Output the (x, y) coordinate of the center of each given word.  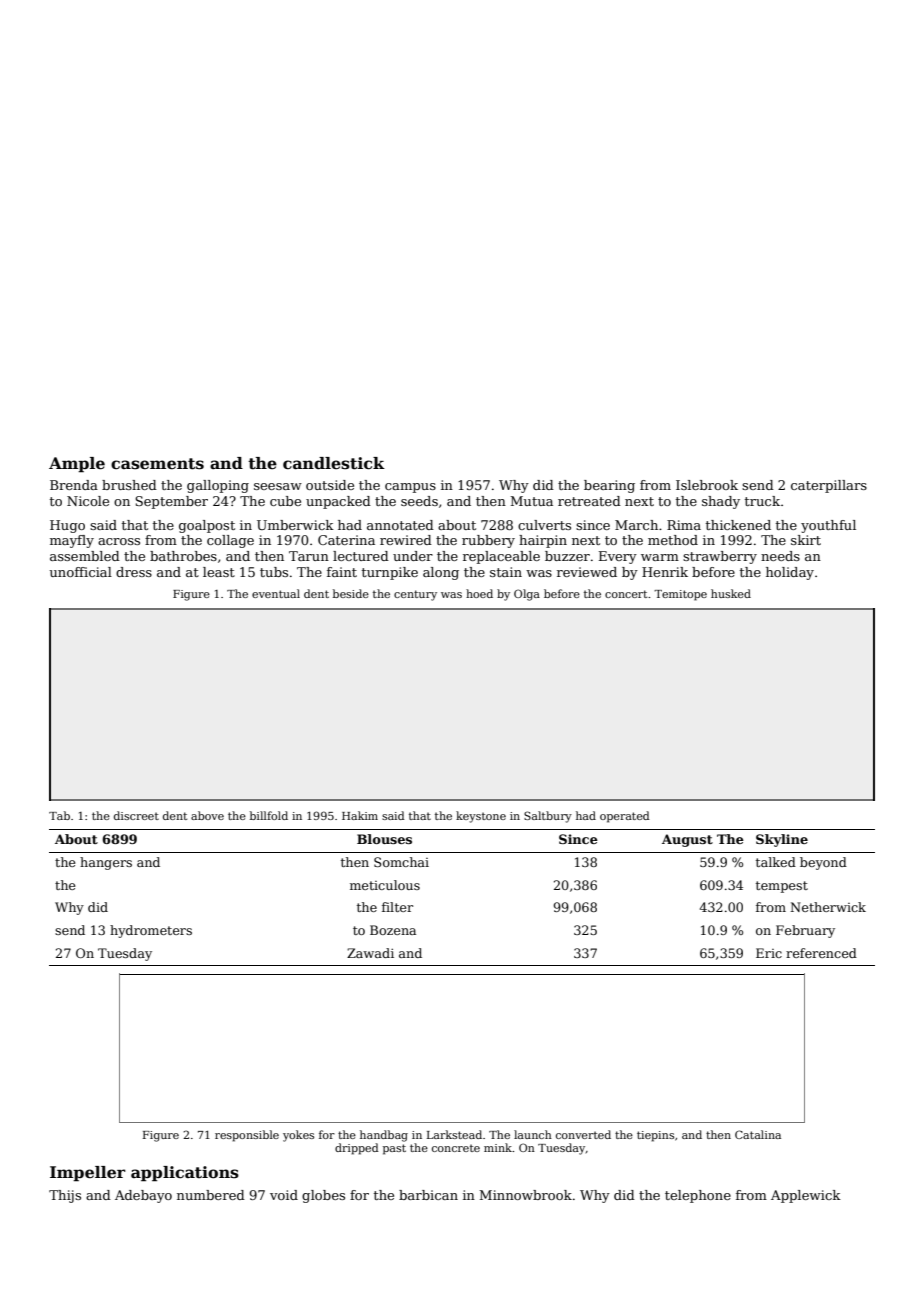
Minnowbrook (525, 1195)
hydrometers (151, 931)
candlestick (334, 463)
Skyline (782, 840)
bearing (609, 486)
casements (157, 464)
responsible (247, 1136)
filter (397, 907)
